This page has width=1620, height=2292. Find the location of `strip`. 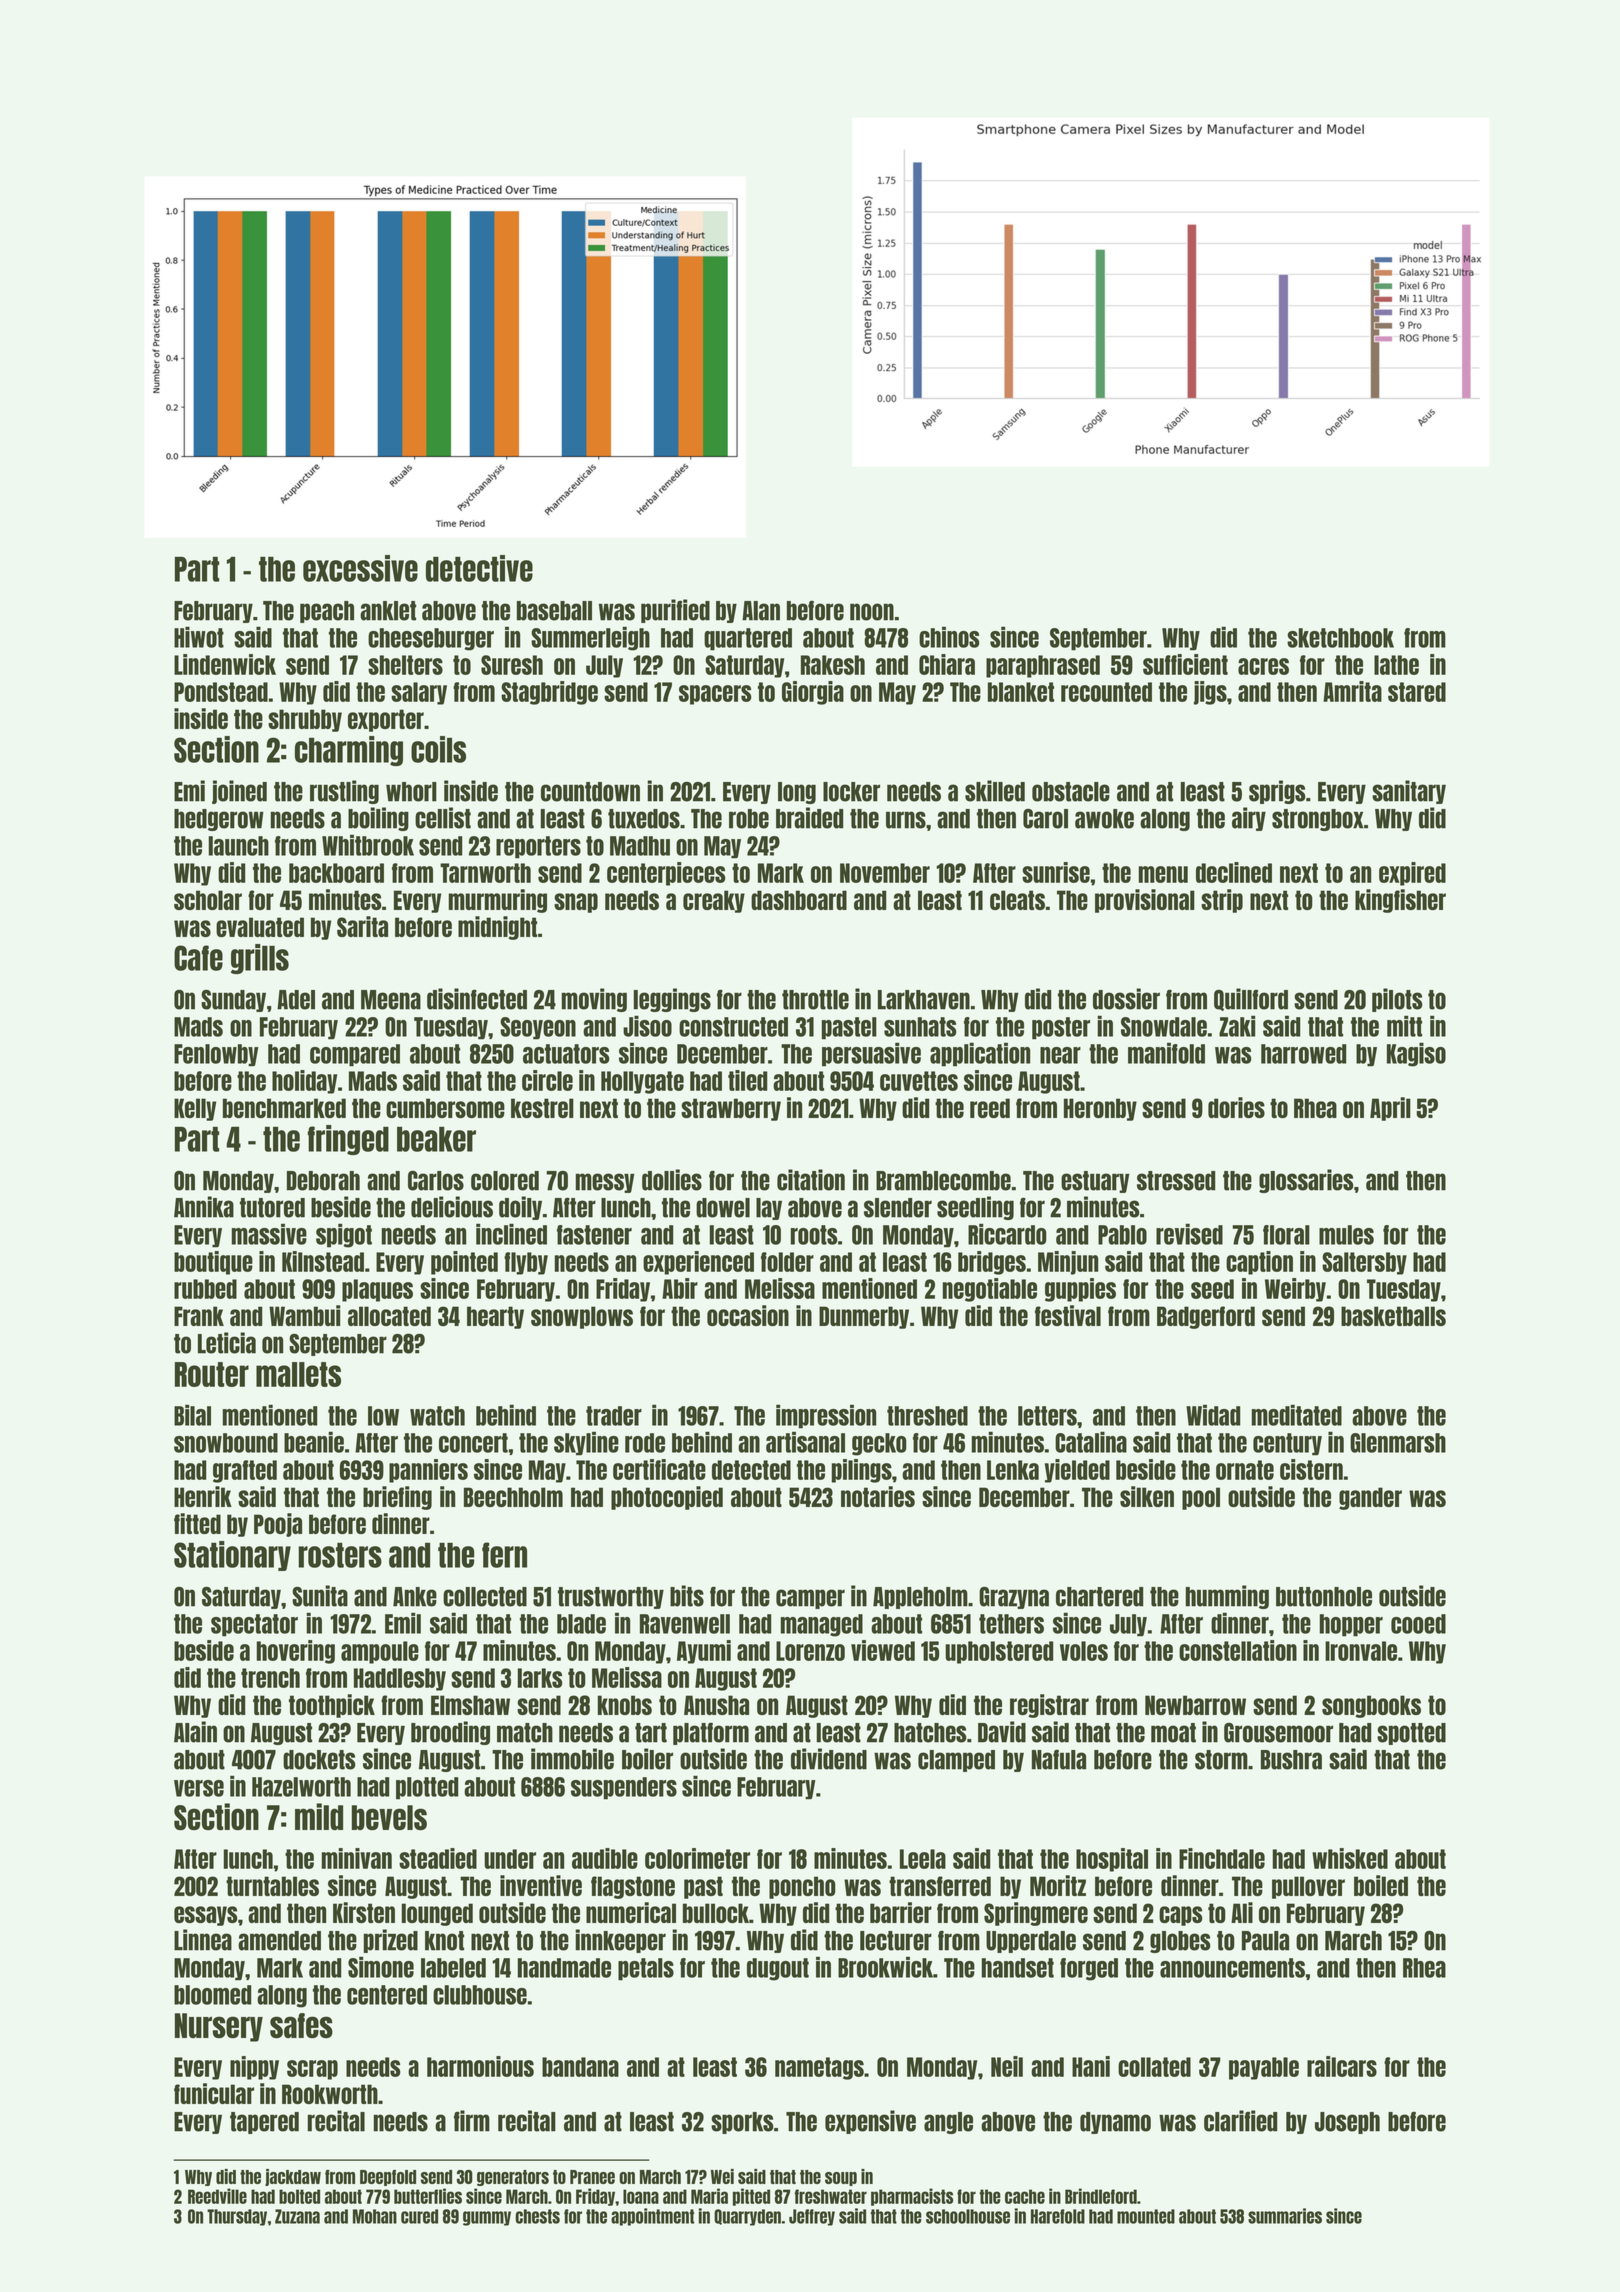

strip is located at coordinates (1222, 901).
